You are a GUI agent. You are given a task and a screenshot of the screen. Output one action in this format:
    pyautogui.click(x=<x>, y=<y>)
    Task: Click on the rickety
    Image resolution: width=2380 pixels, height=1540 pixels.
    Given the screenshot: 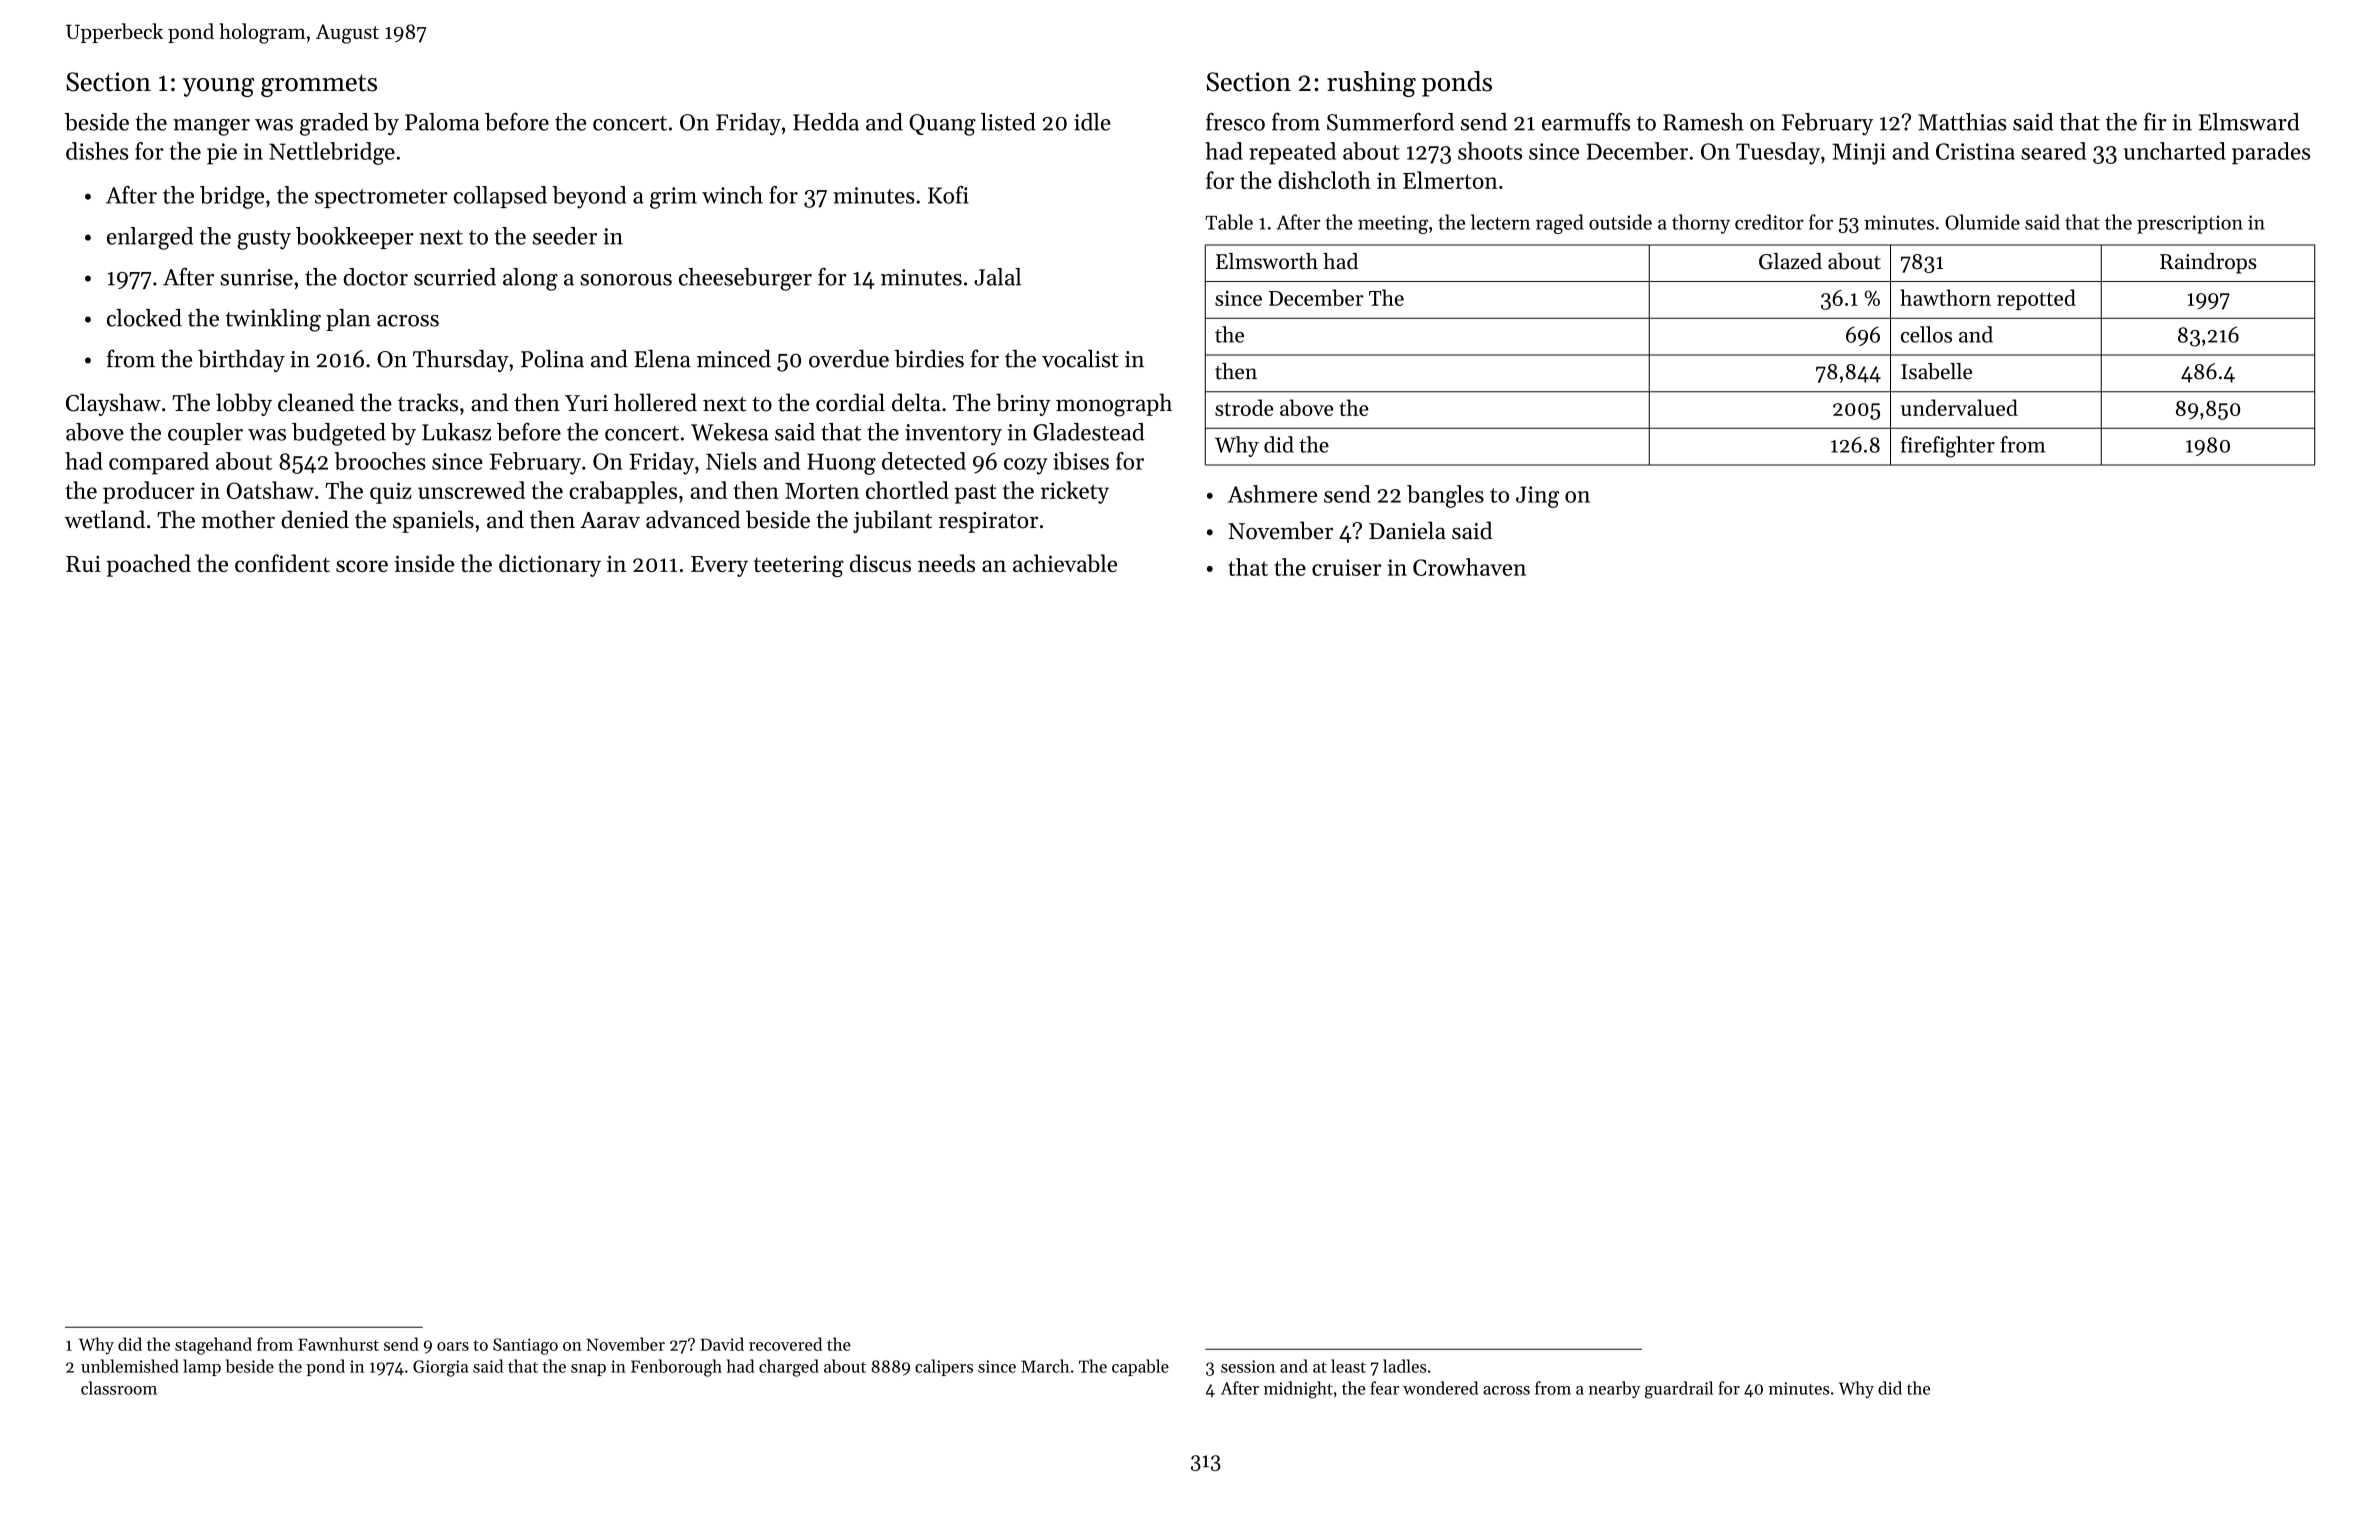 What is the action you would take?
    pyautogui.click(x=1075, y=492)
